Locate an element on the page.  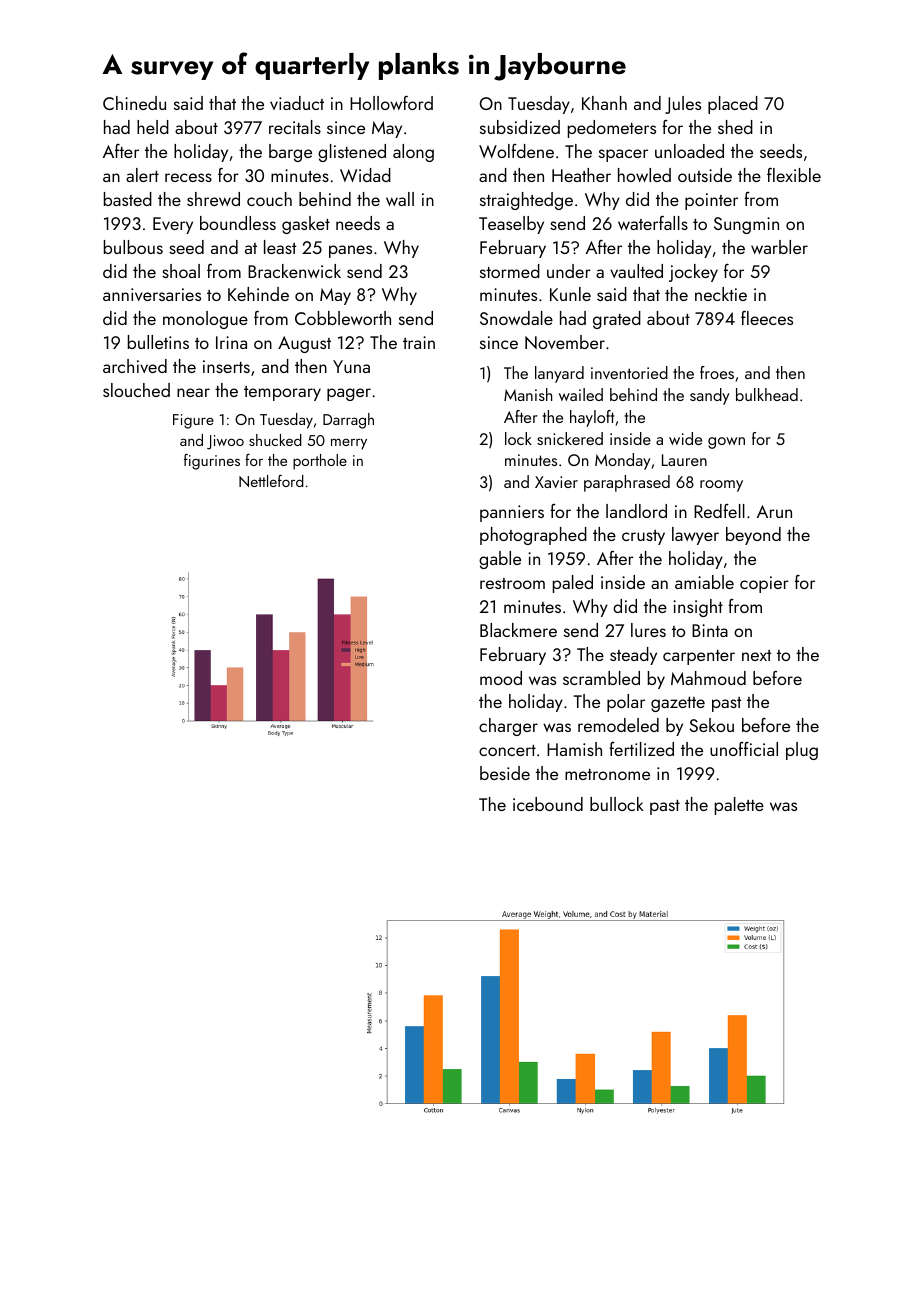
Snowdale is located at coordinates (516, 318).
